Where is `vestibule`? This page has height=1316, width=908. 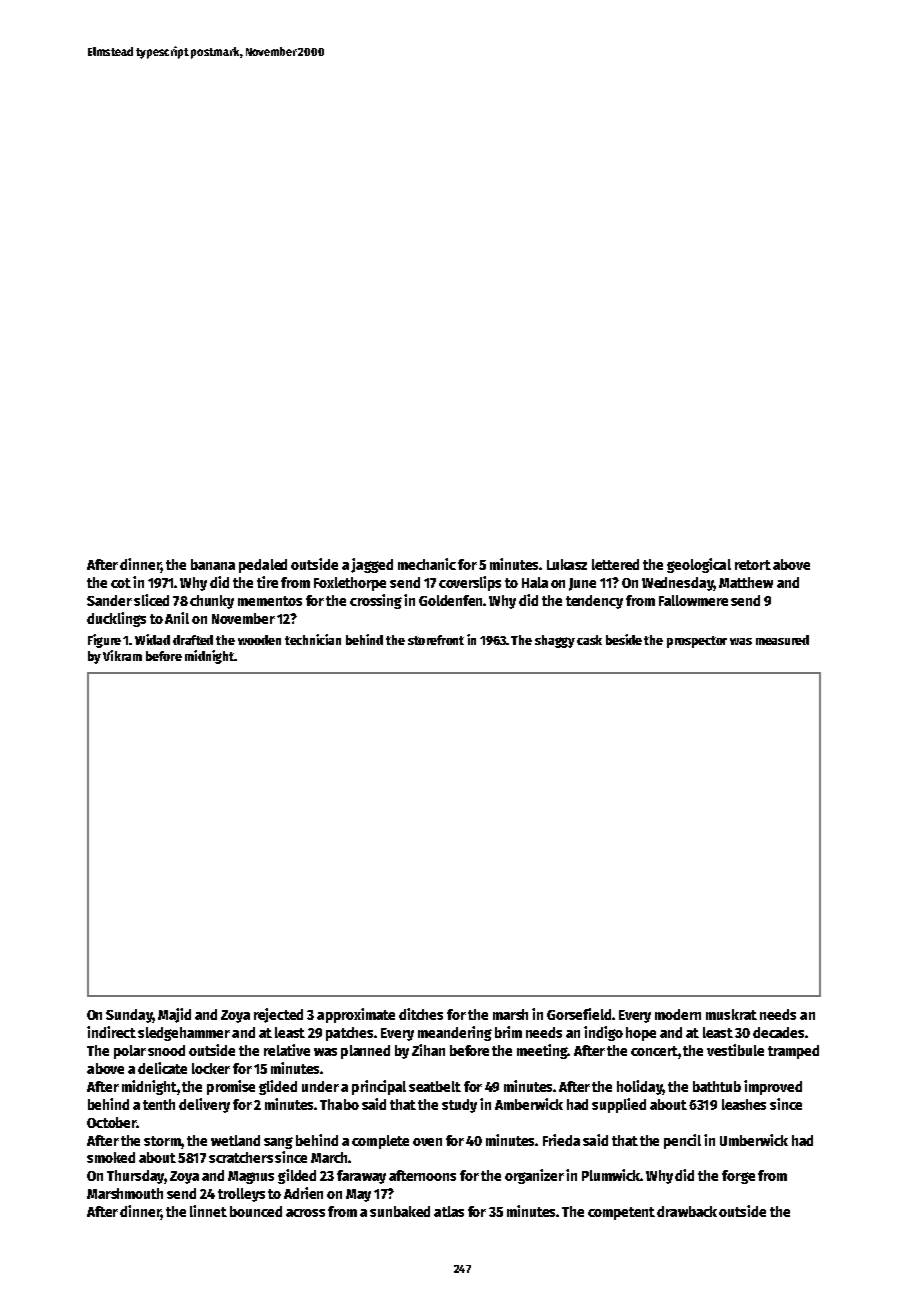
vestibule is located at coordinates (735, 1050).
